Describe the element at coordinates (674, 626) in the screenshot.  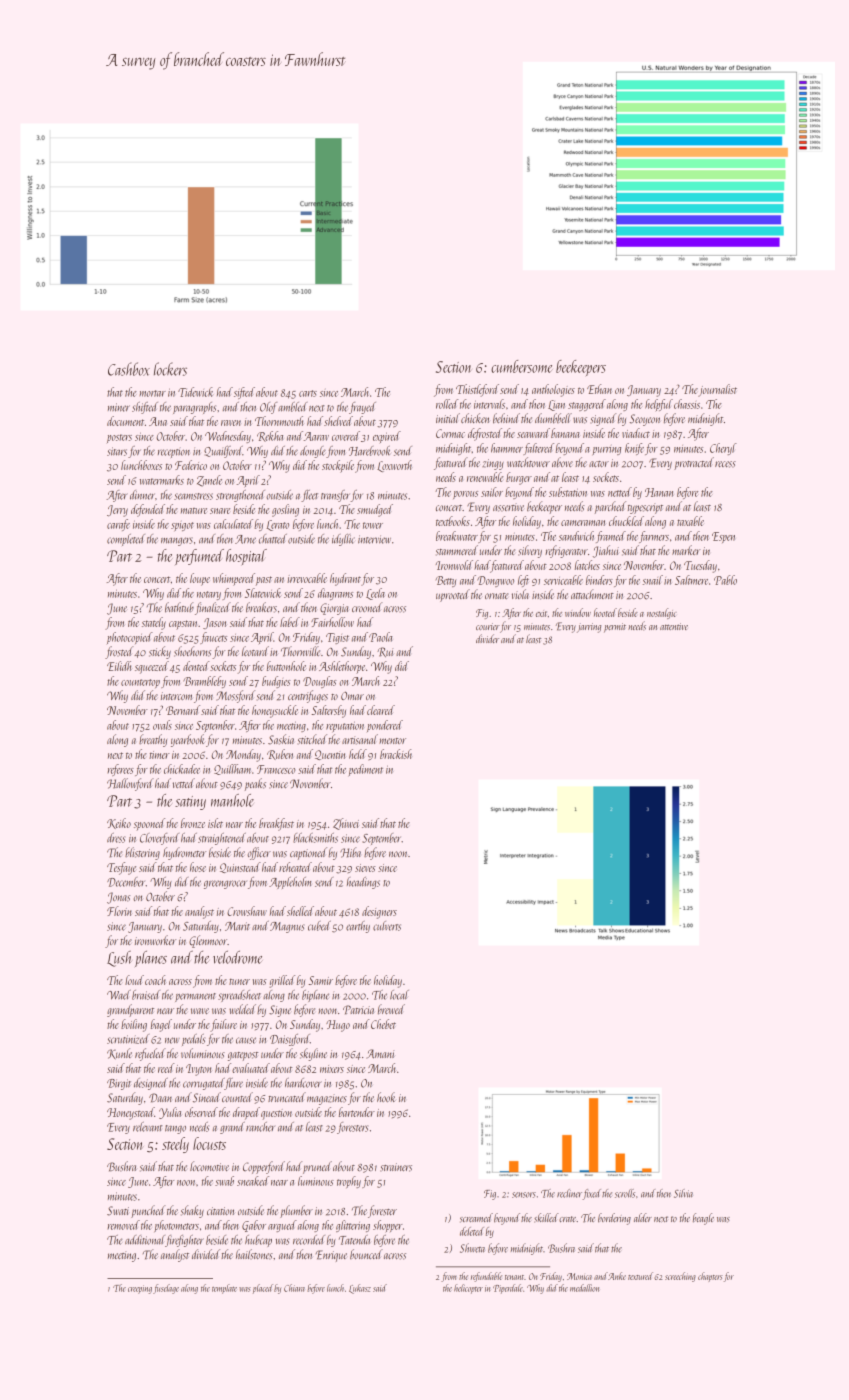
I see `attentive` at that location.
